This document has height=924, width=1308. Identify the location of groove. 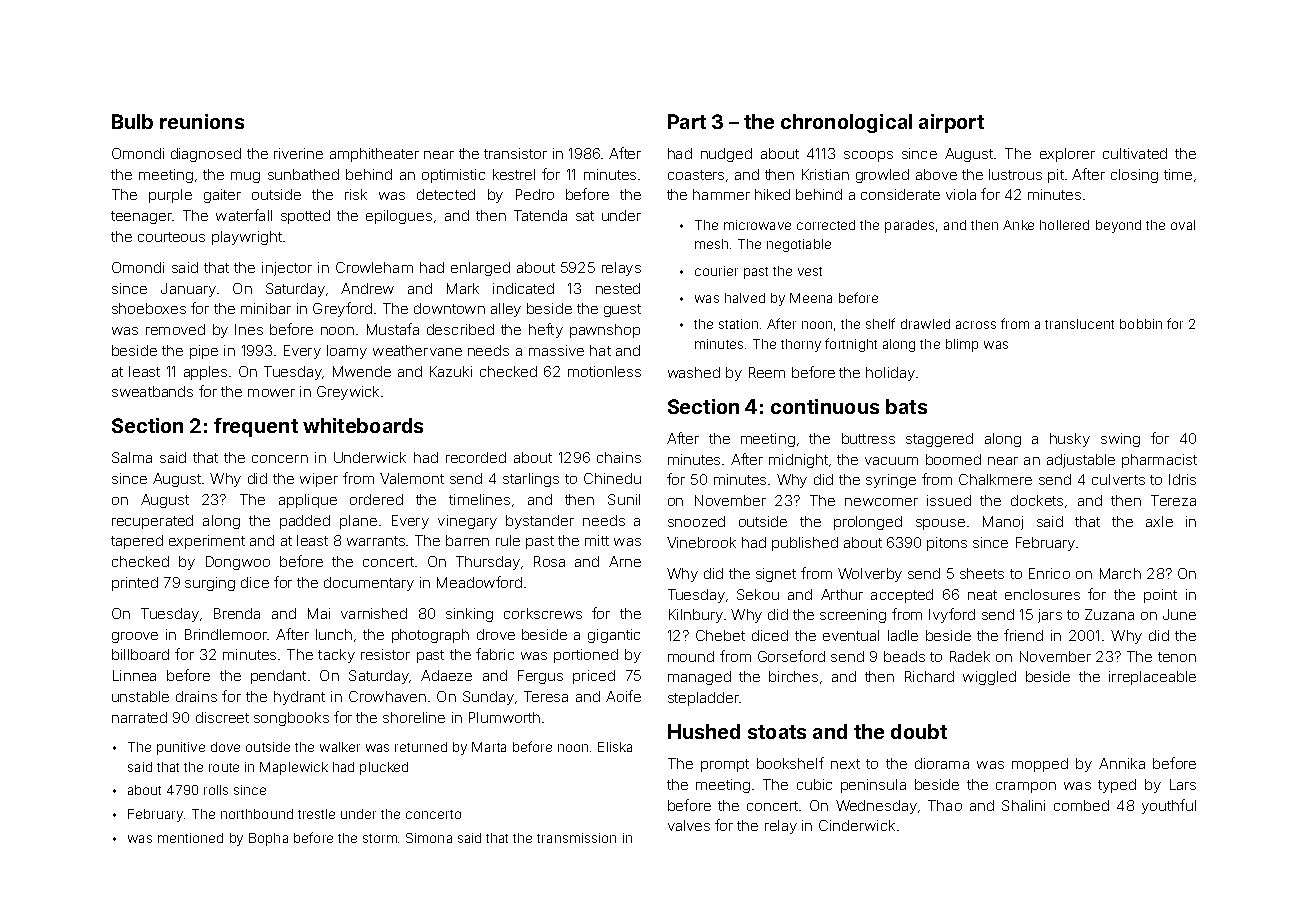
(135, 637).
